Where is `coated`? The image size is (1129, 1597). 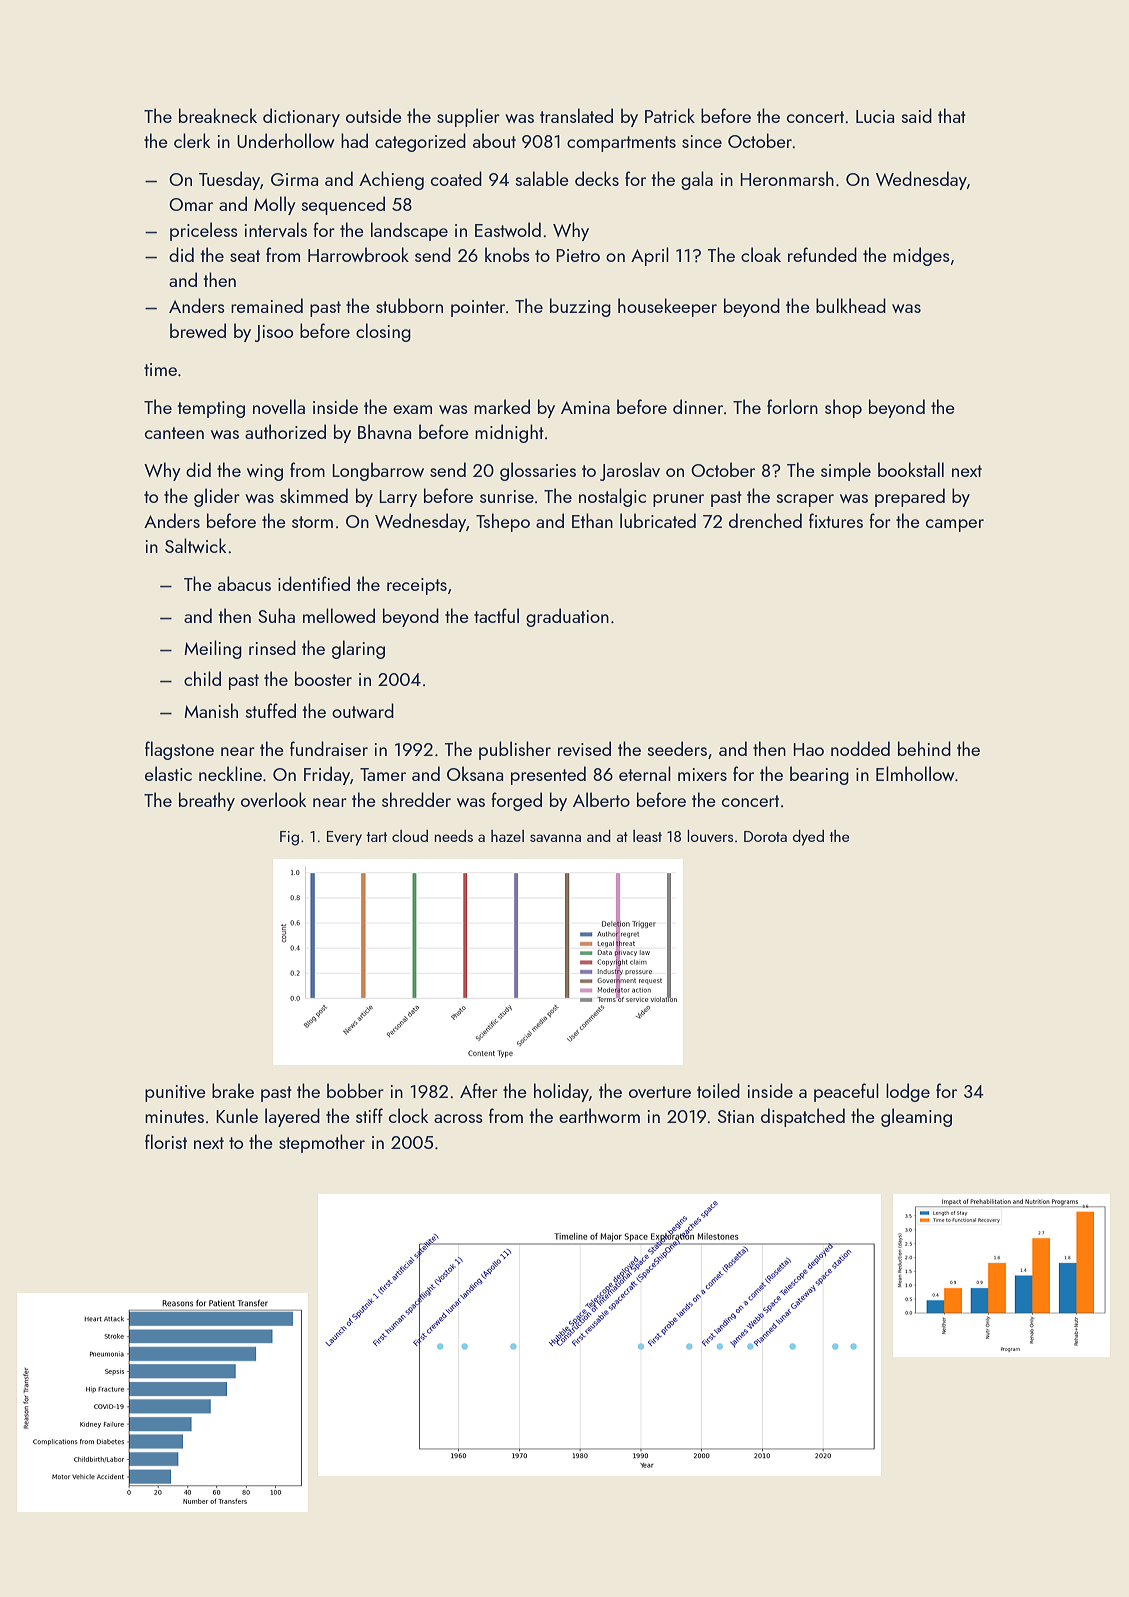 coated is located at coordinates (456, 178).
